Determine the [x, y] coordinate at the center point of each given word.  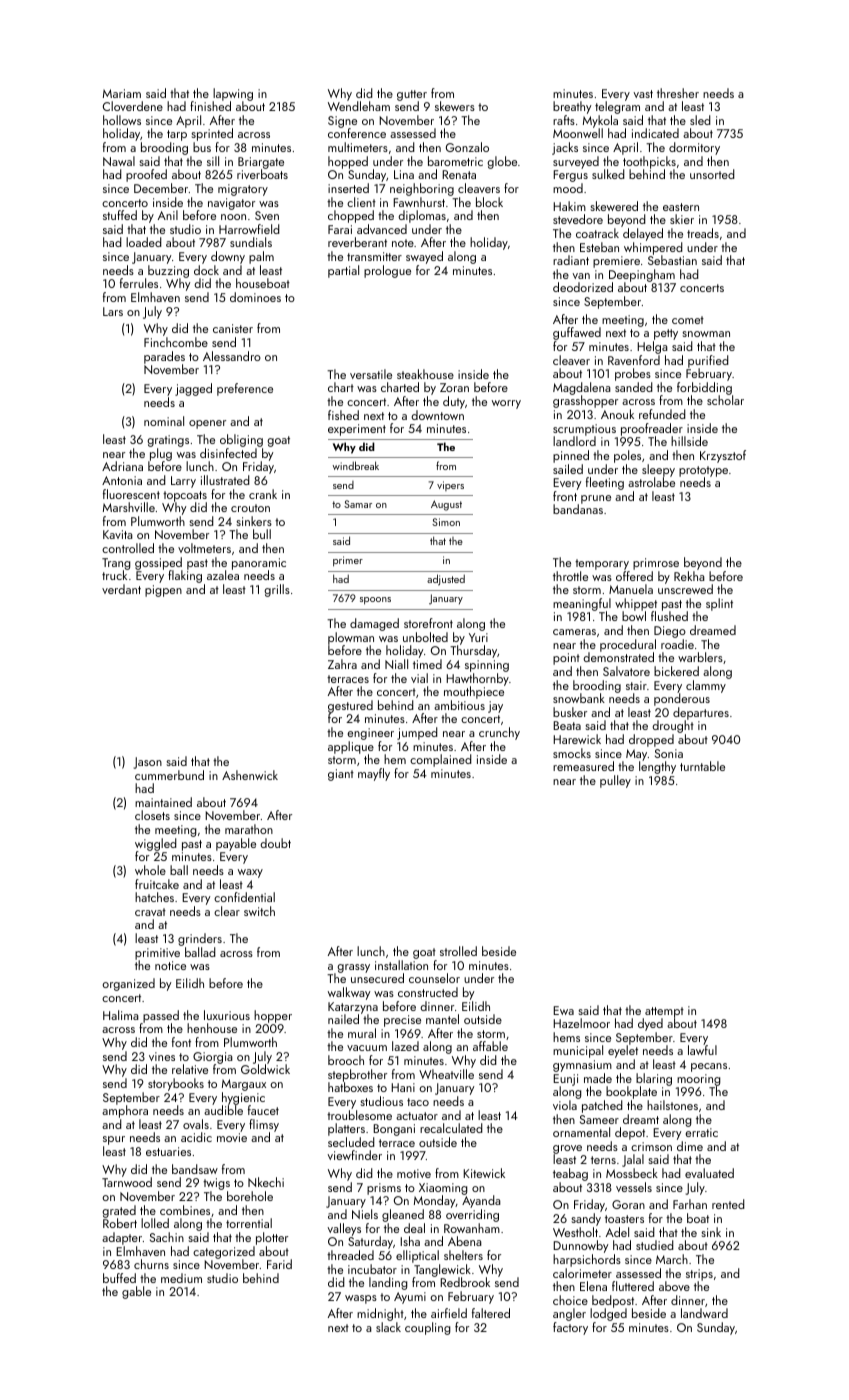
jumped [417, 733]
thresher [678, 93]
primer [348, 561]
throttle [570, 576]
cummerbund [169, 775]
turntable [702, 766]
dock [206, 270]
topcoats [185, 496]
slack [388, 1327]
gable [136, 1292]
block [489, 202]
